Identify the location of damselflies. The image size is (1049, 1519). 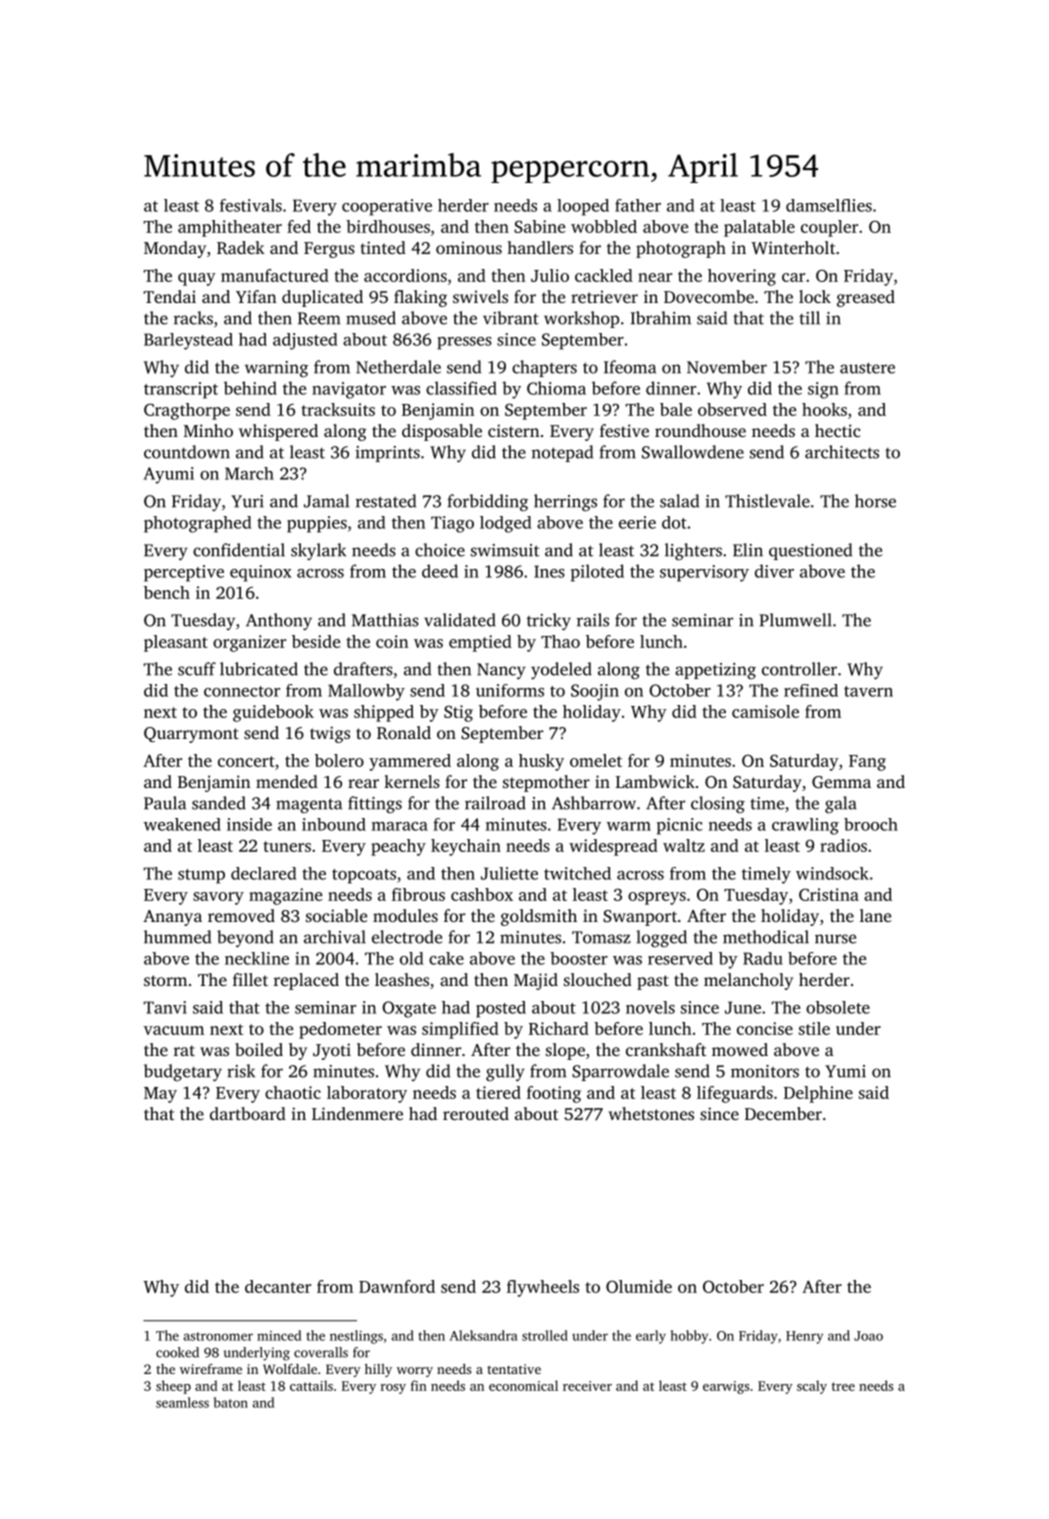
(829, 205).
